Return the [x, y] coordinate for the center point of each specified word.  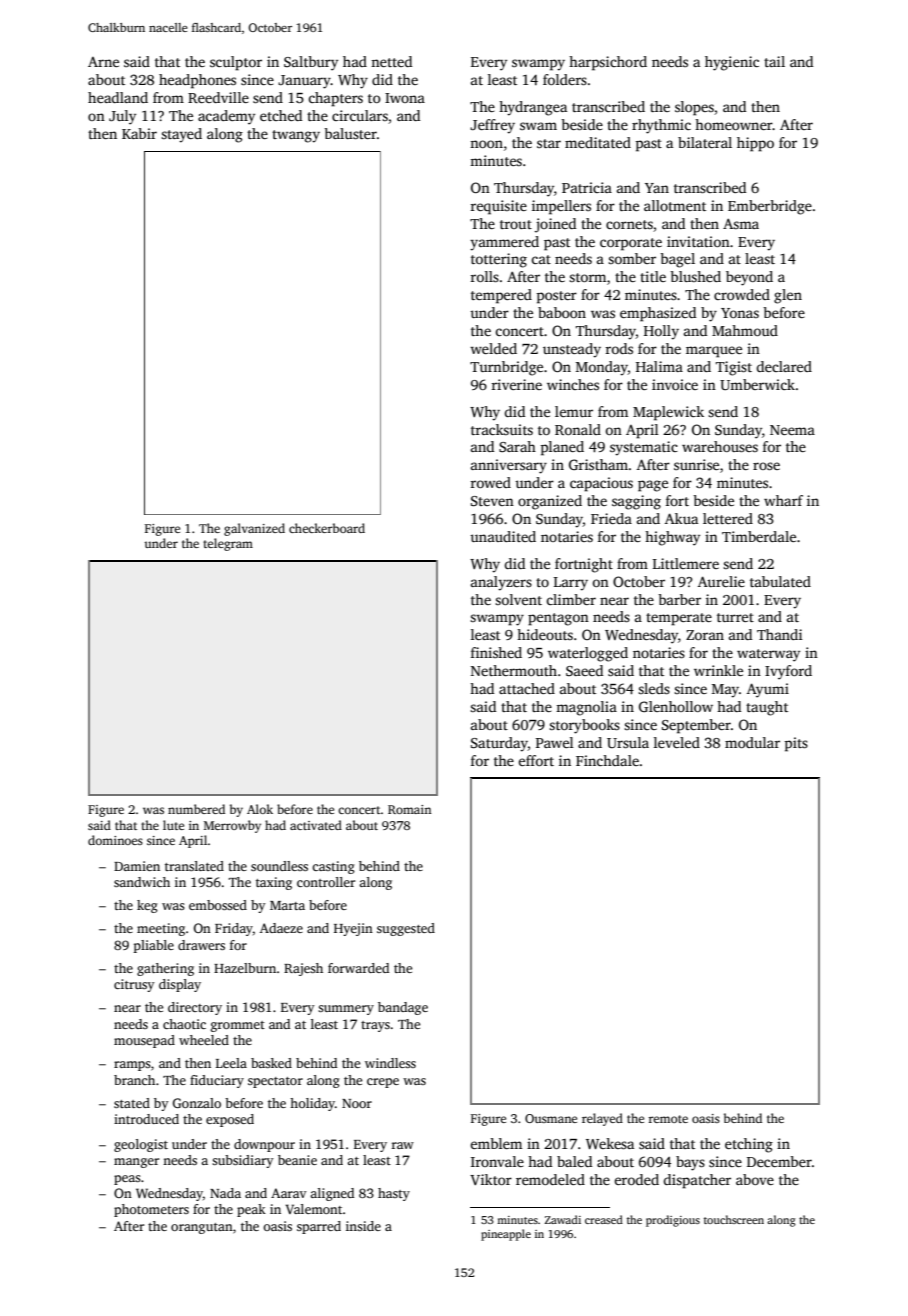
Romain [409, 809]
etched [281, 115]
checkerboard [327, 528]
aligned [332, 1194]
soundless [279, 866]
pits [796, 744]
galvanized [254, 529]
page [653, 486]
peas [127, 1180]
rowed [490, 482]
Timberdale [759, 536]
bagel [677, 260]
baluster [350, 133]
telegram [228, 544]
